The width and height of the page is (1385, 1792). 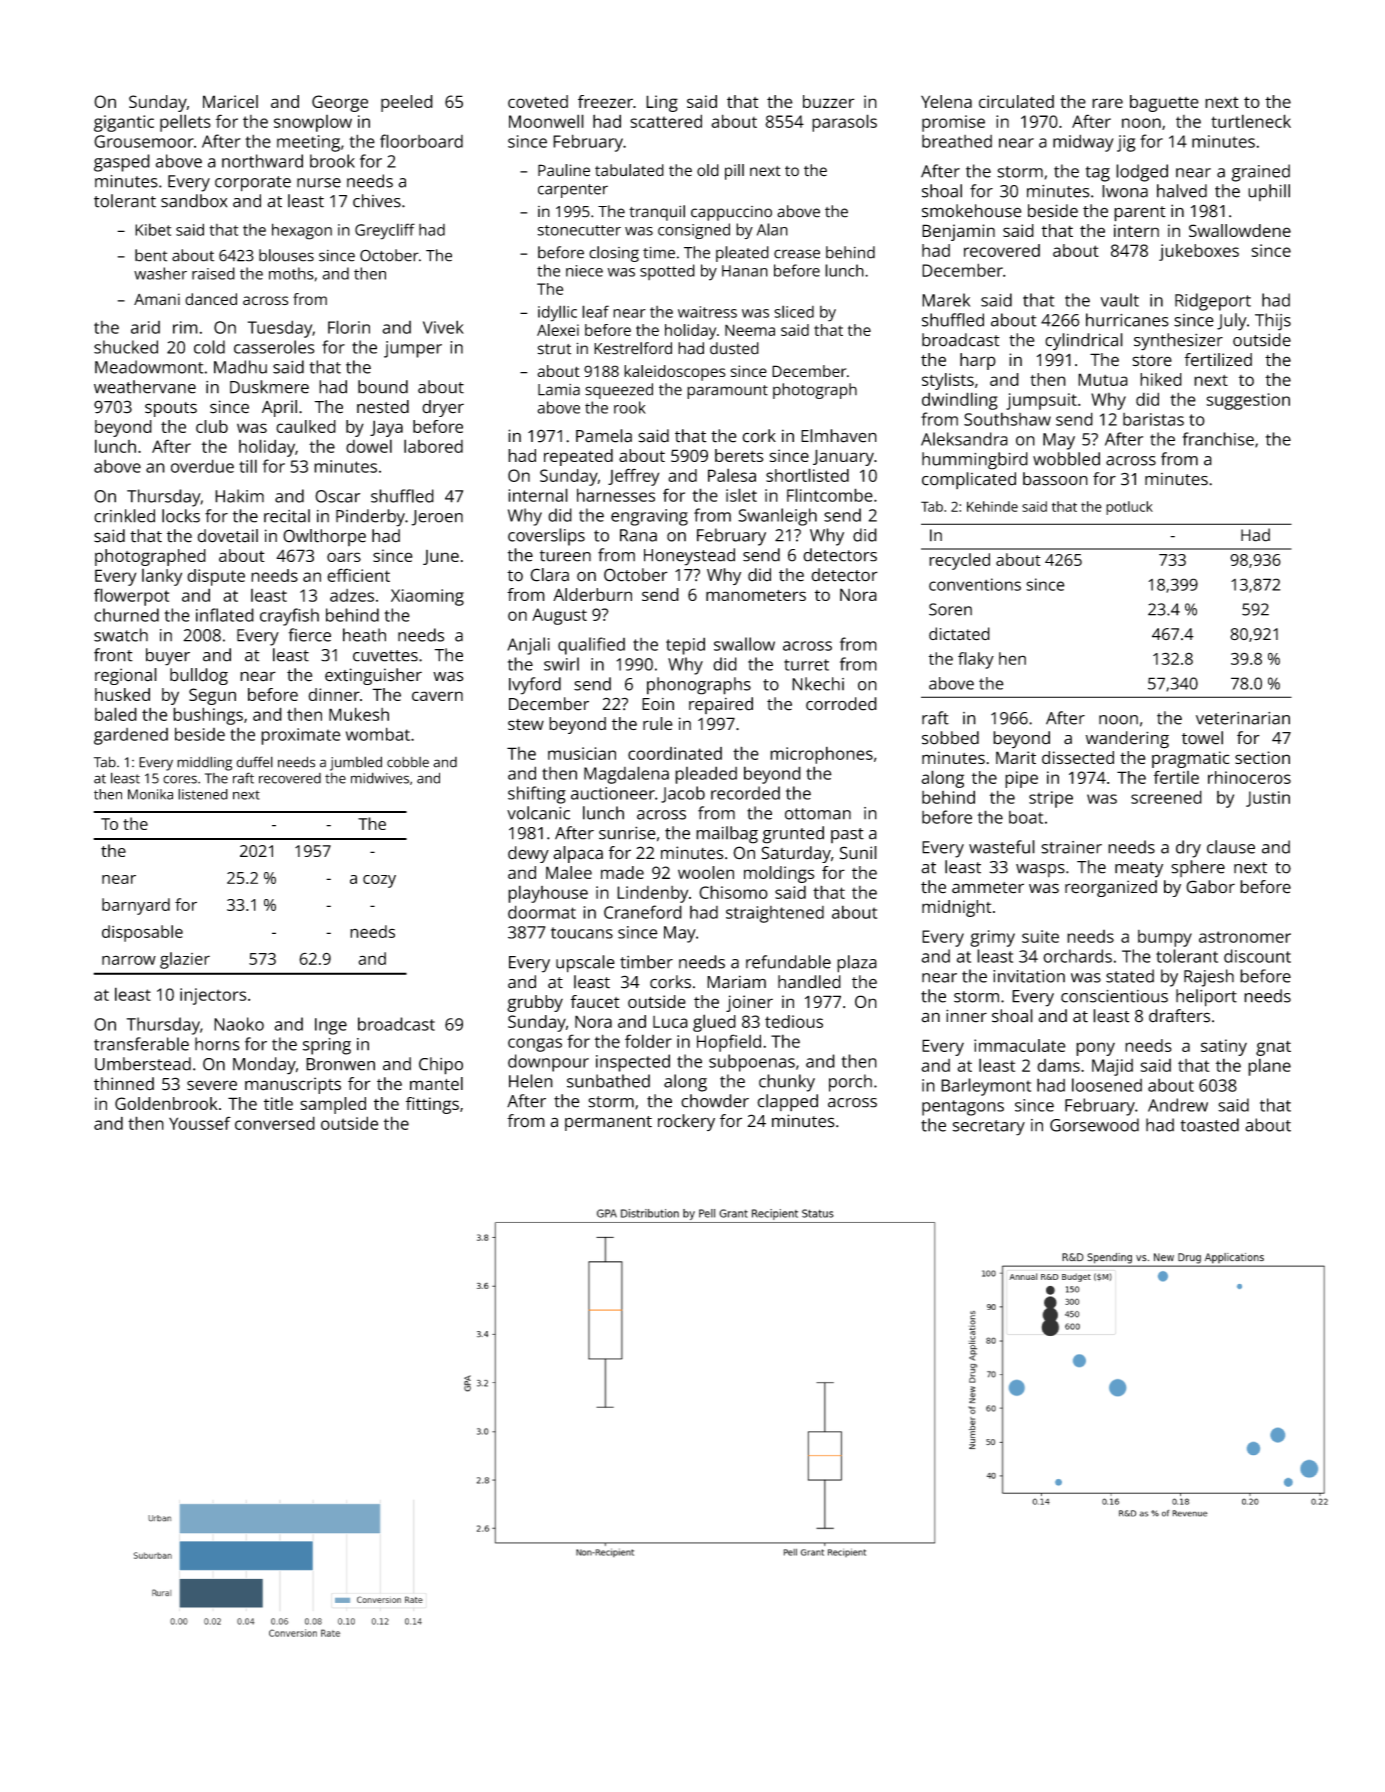 What do you see at coordinates (1251, 121) in the page?
I see `turtleneck` at bounding box center [1251, 121].
